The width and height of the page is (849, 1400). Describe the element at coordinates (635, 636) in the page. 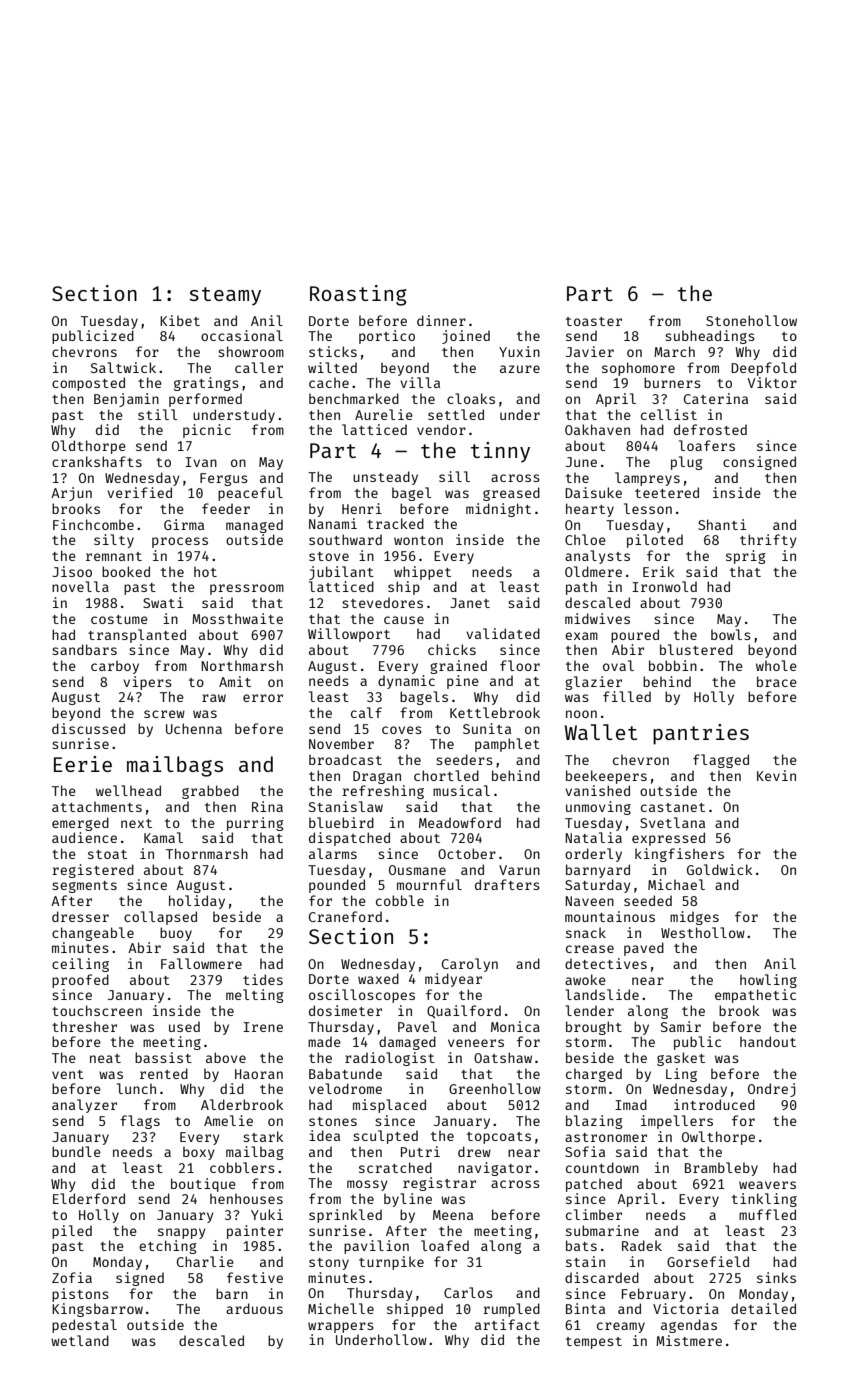

I see `poured` at that location.
